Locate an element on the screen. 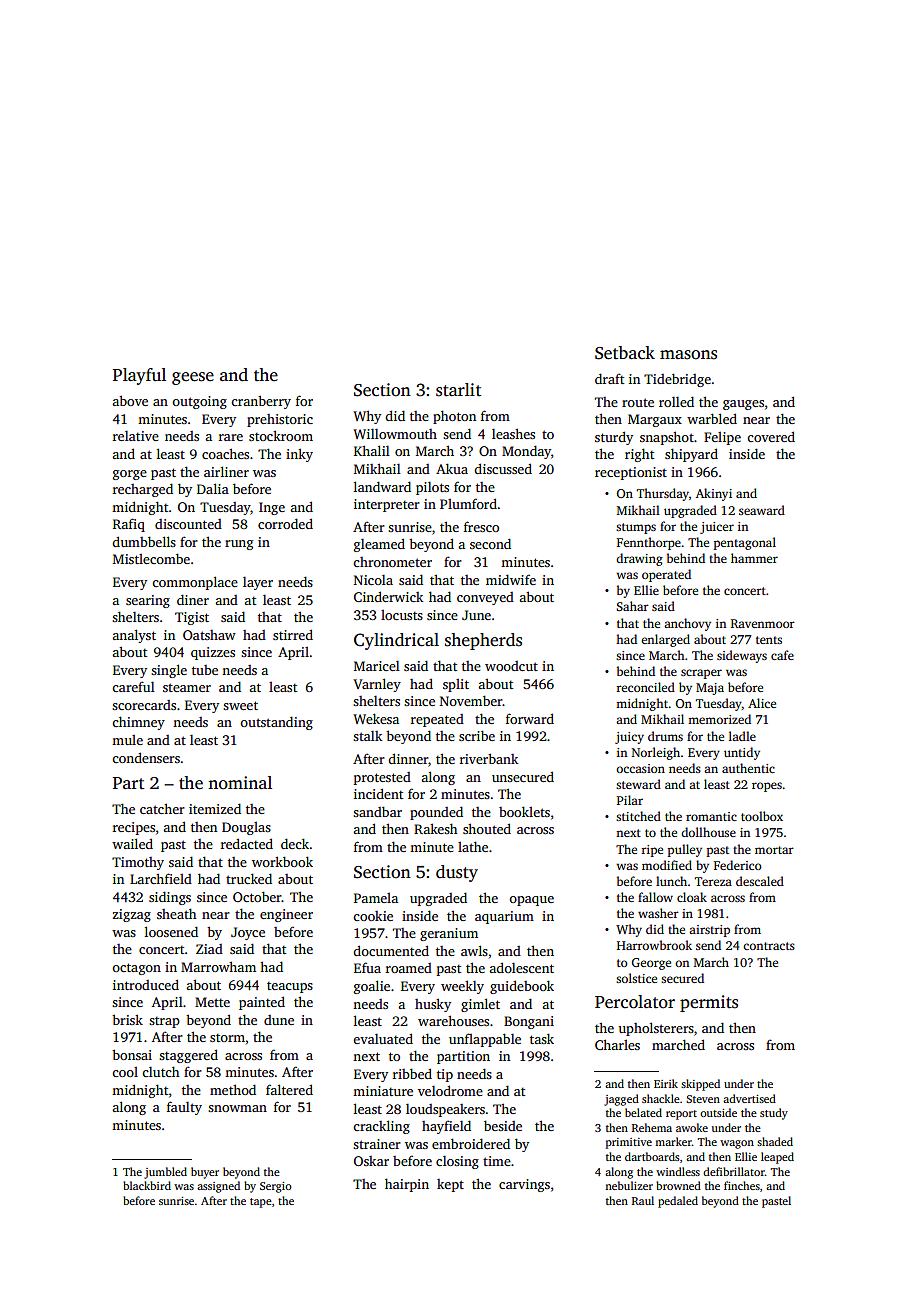 The height and width of the screenshot is (1316, 908). pulley is located at coordinates (685, 850).
